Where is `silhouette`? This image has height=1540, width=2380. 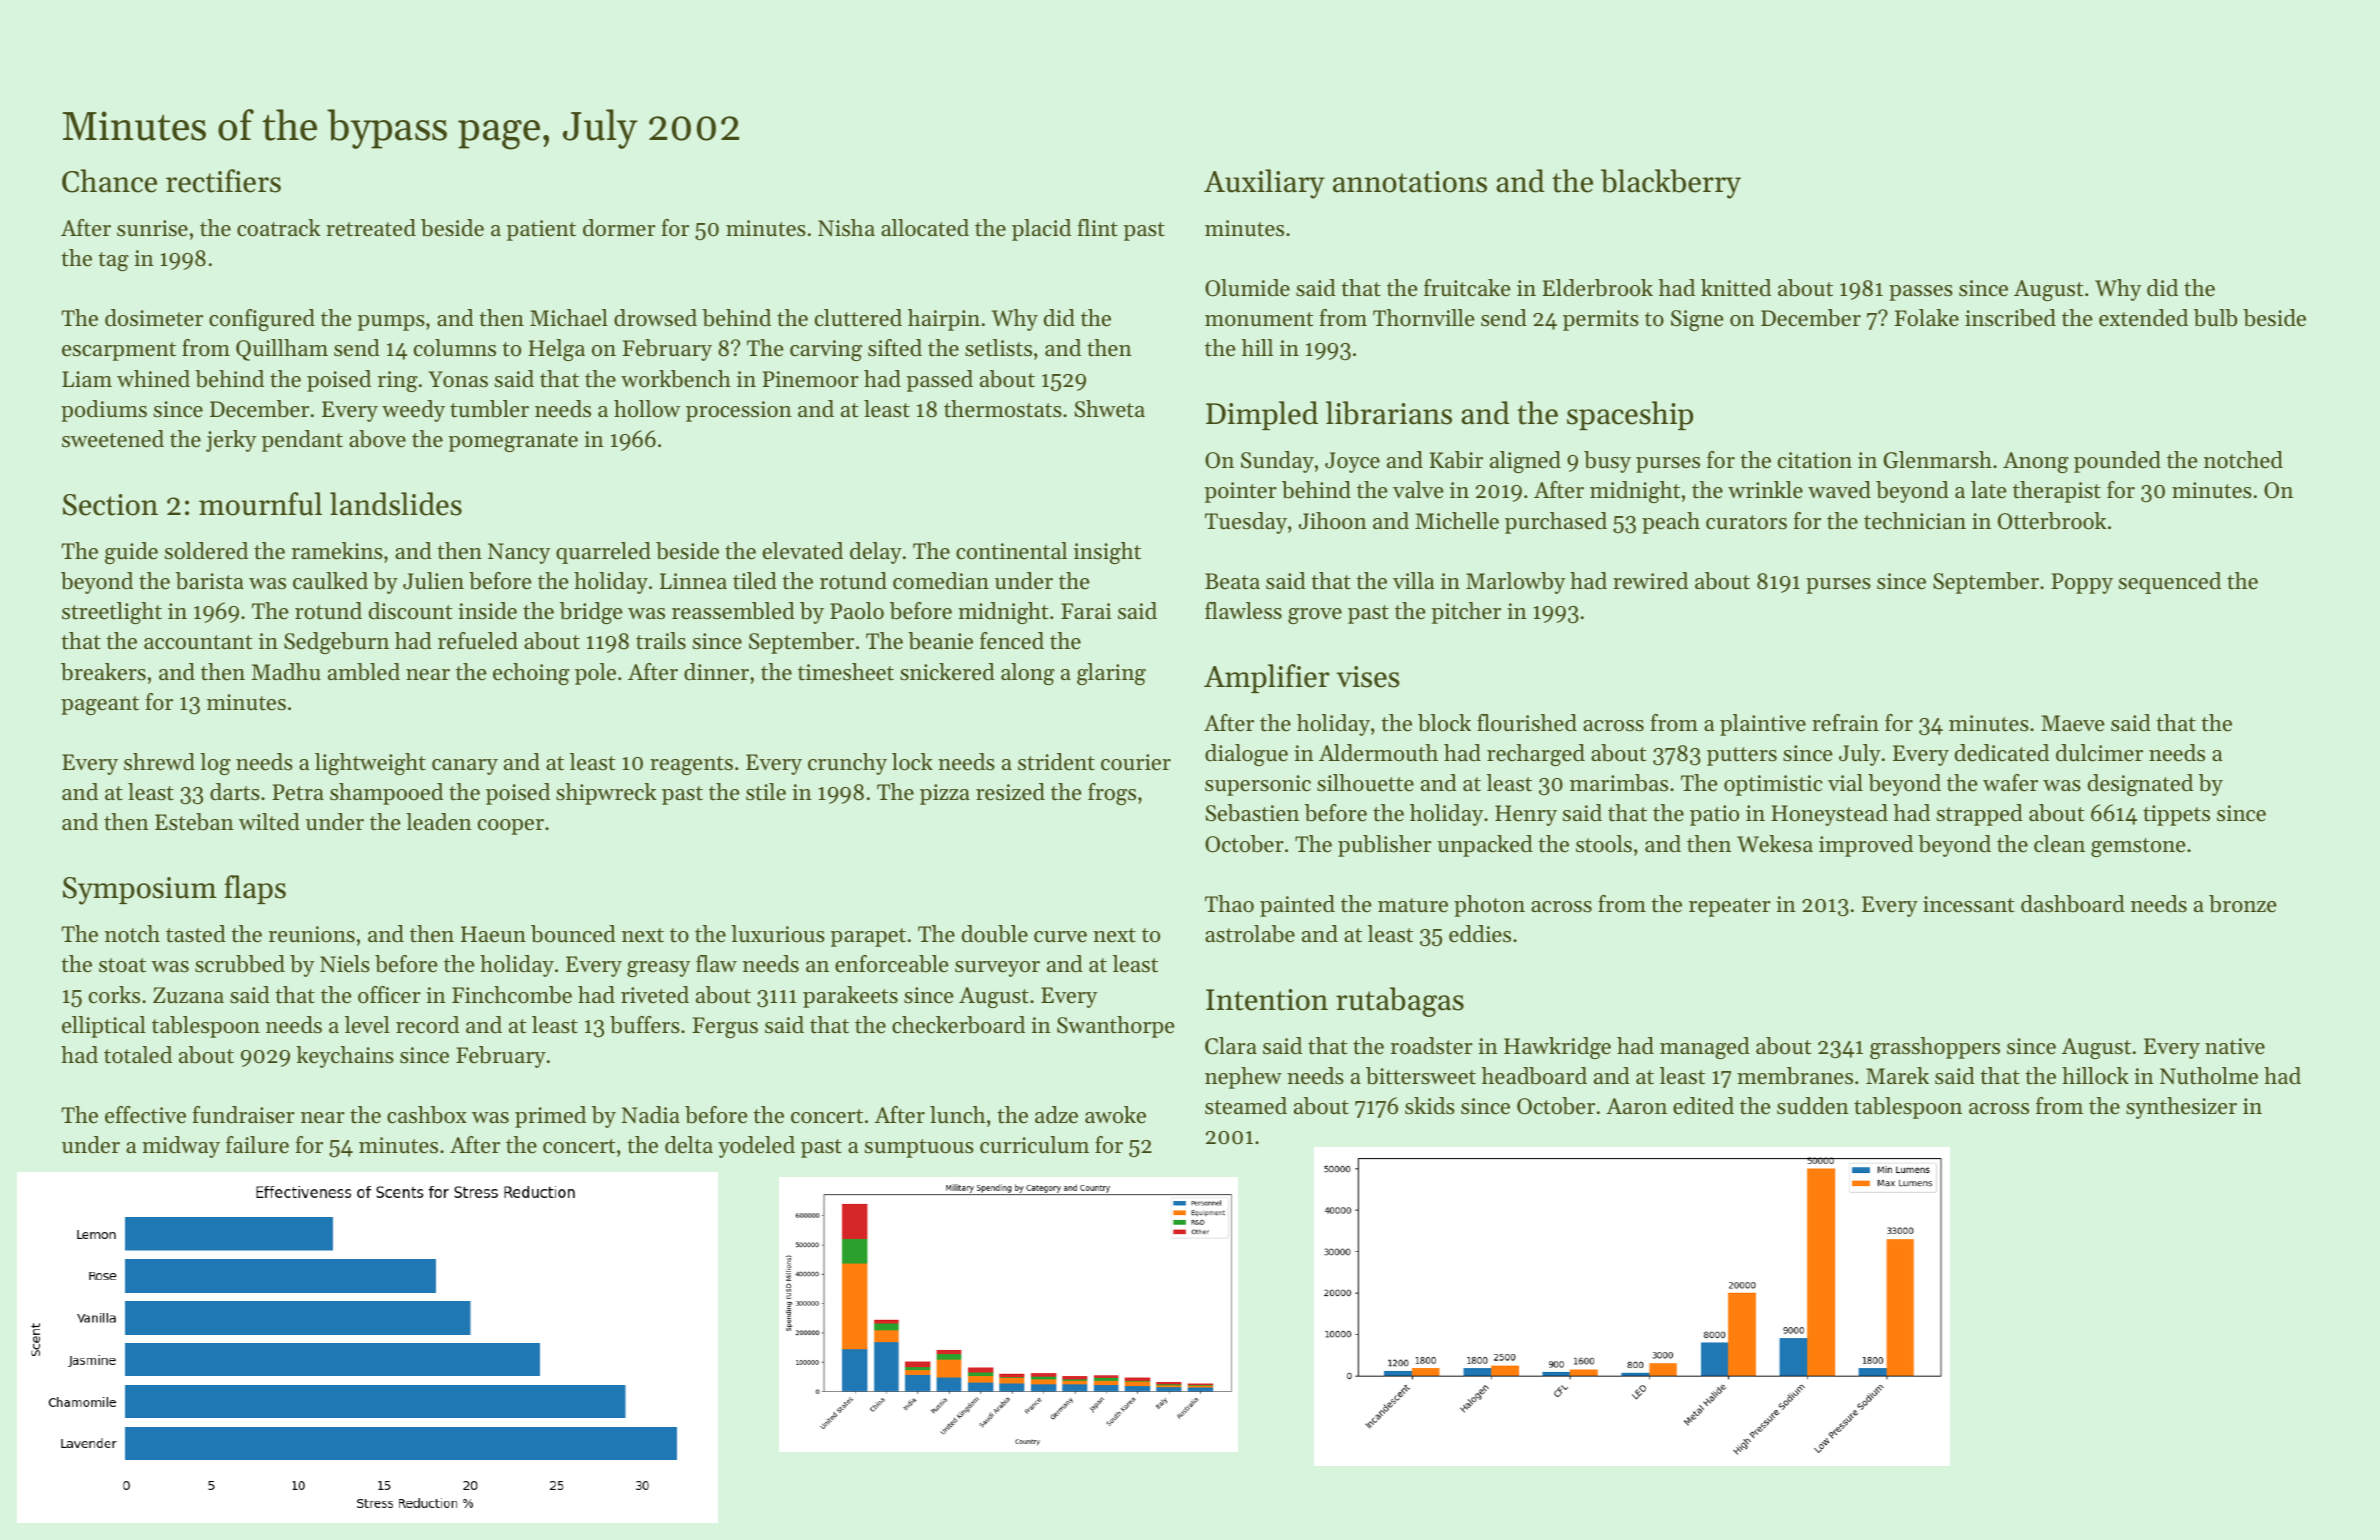 silhouette is located at coordinates (1365, 783).
